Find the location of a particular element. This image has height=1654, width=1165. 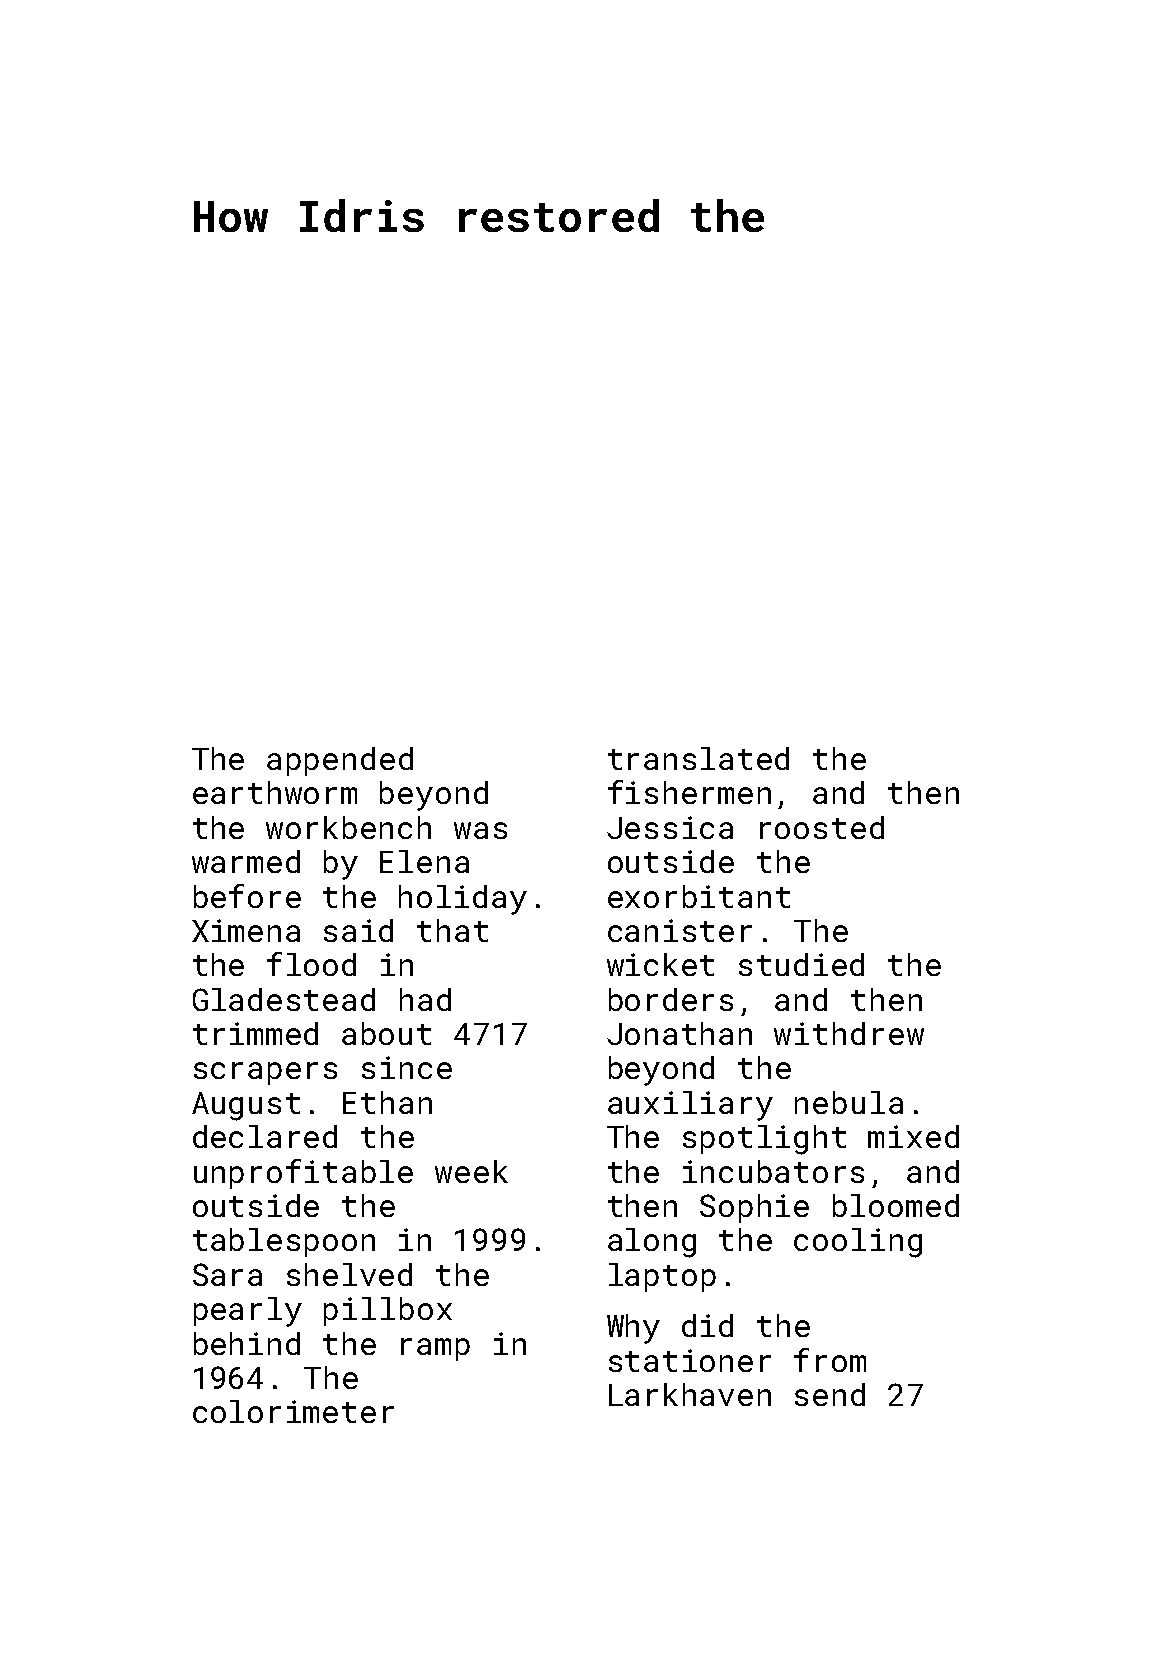

colorimeter is located at coordinates (293, 1411).
